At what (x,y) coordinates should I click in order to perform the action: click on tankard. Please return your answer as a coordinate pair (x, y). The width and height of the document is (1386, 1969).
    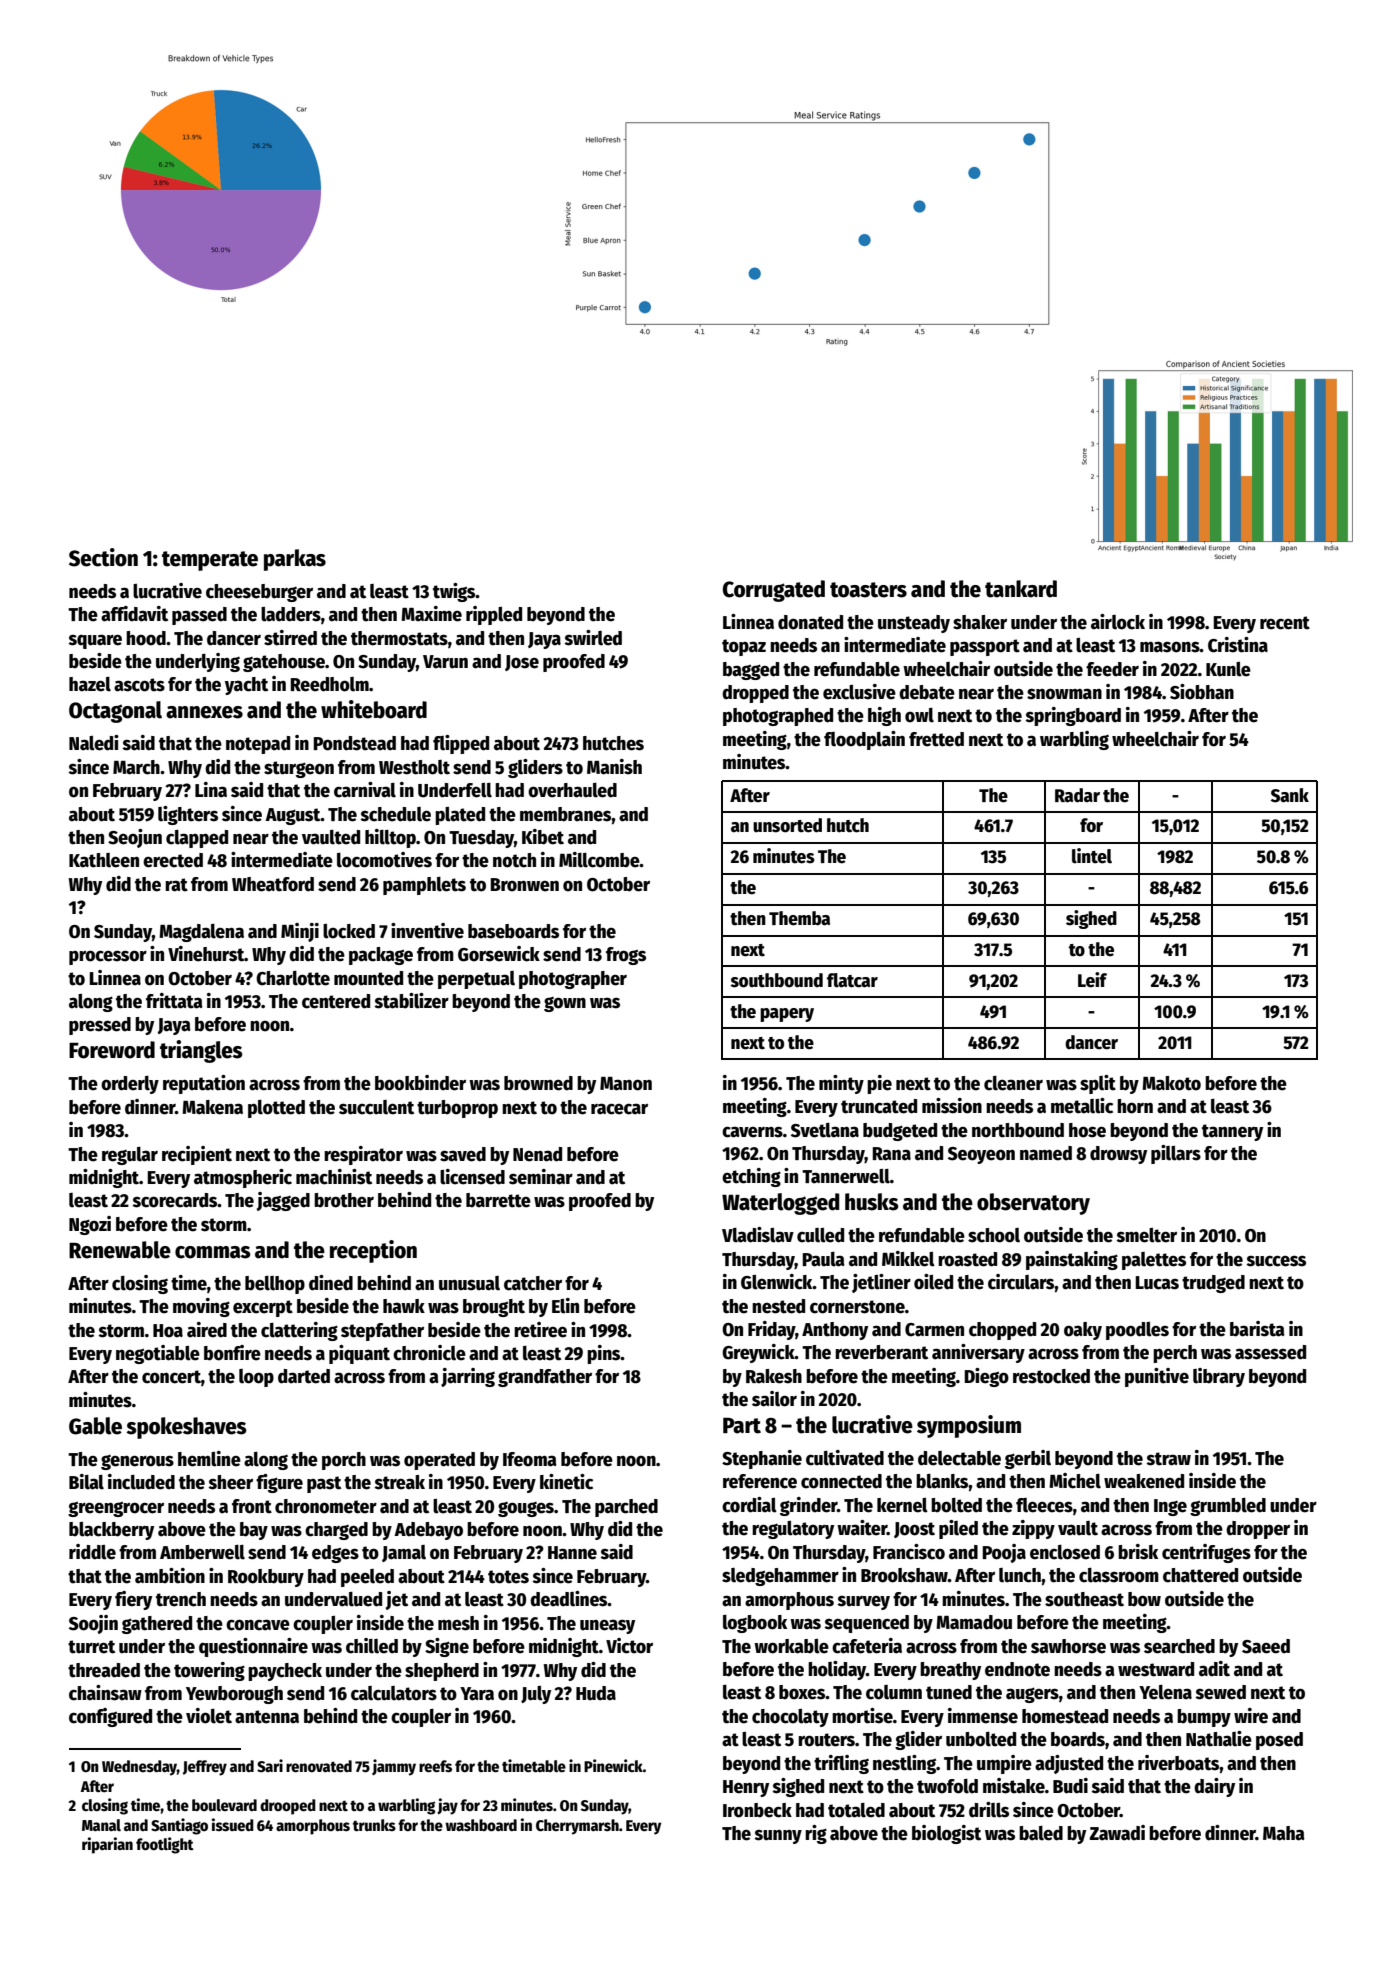
    Looking at the image, I should click on (1021, 589).
